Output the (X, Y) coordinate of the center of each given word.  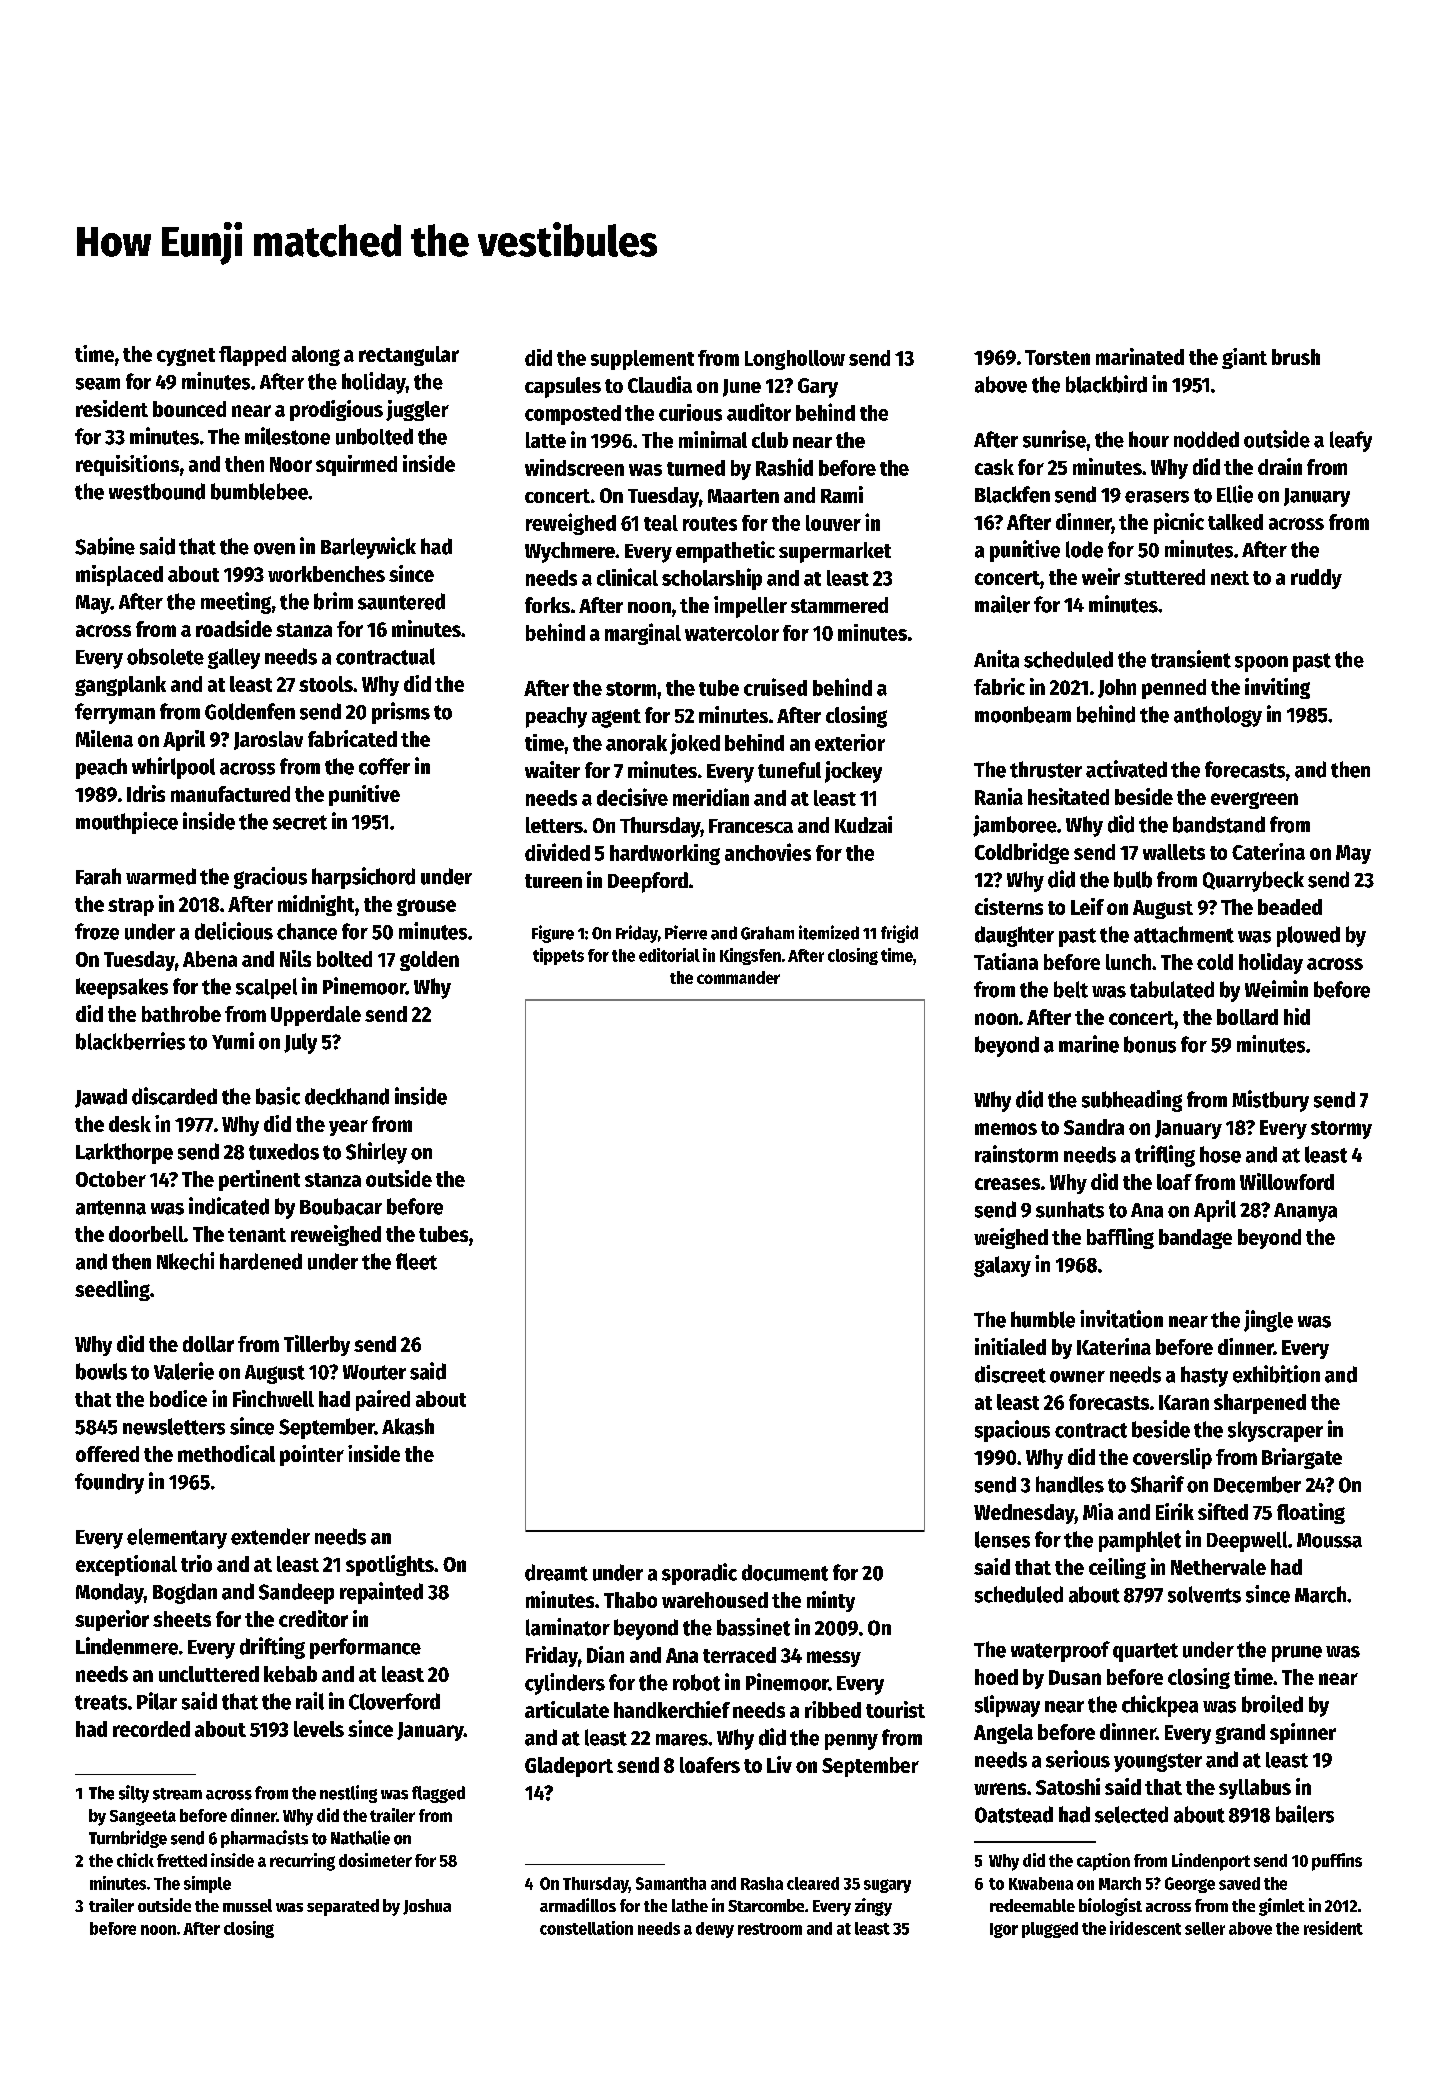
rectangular (409, 356)
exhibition (1276, 1374)
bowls (101, 1371)
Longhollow (795, 360)
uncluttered (209, 1674)
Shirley (376, 1153)
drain (1280, 466)
